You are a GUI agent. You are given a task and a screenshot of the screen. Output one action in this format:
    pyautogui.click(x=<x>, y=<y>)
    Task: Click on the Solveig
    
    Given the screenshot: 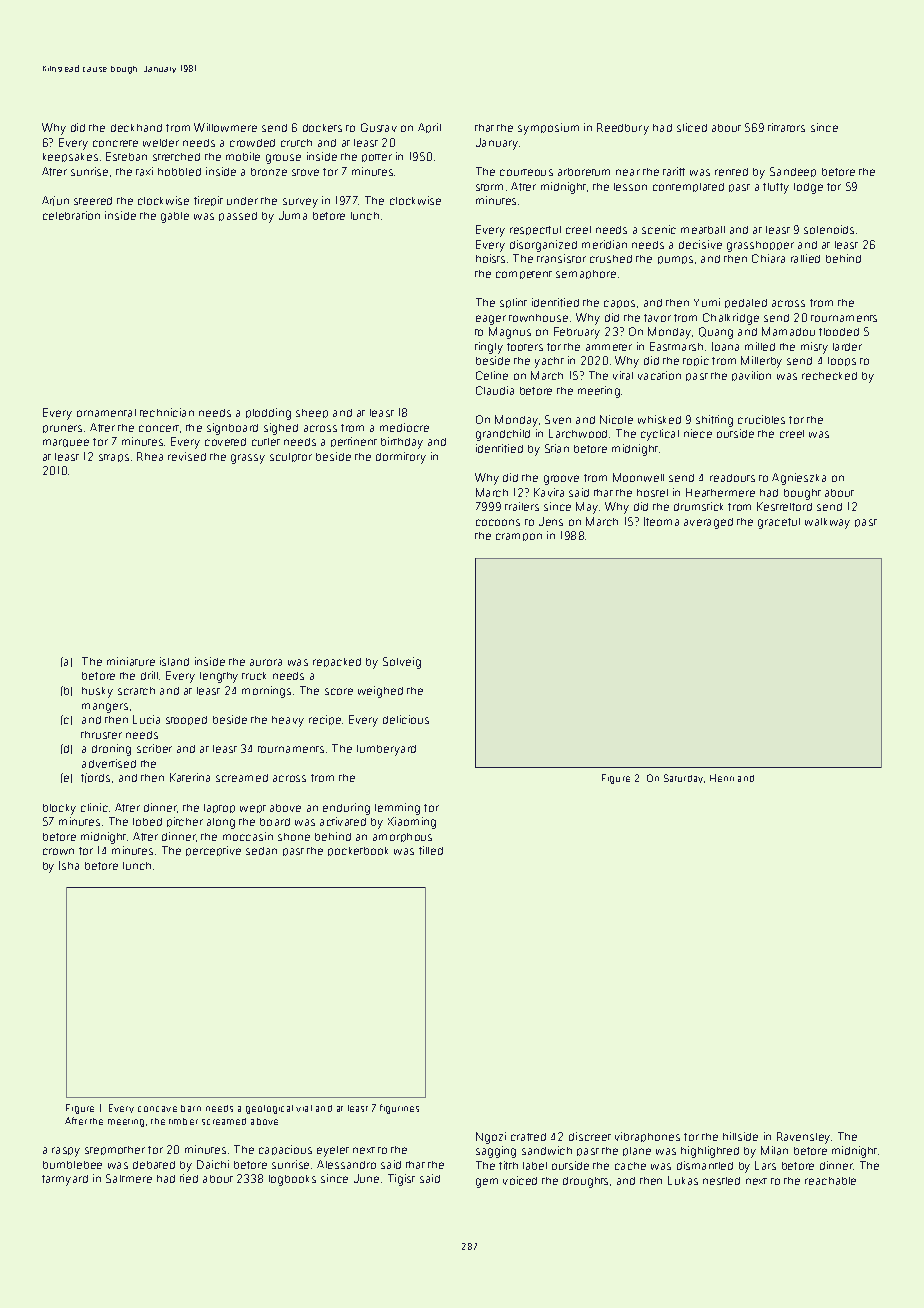 What is the action you would take?
    pyautogui.click(x=402, y=663)
